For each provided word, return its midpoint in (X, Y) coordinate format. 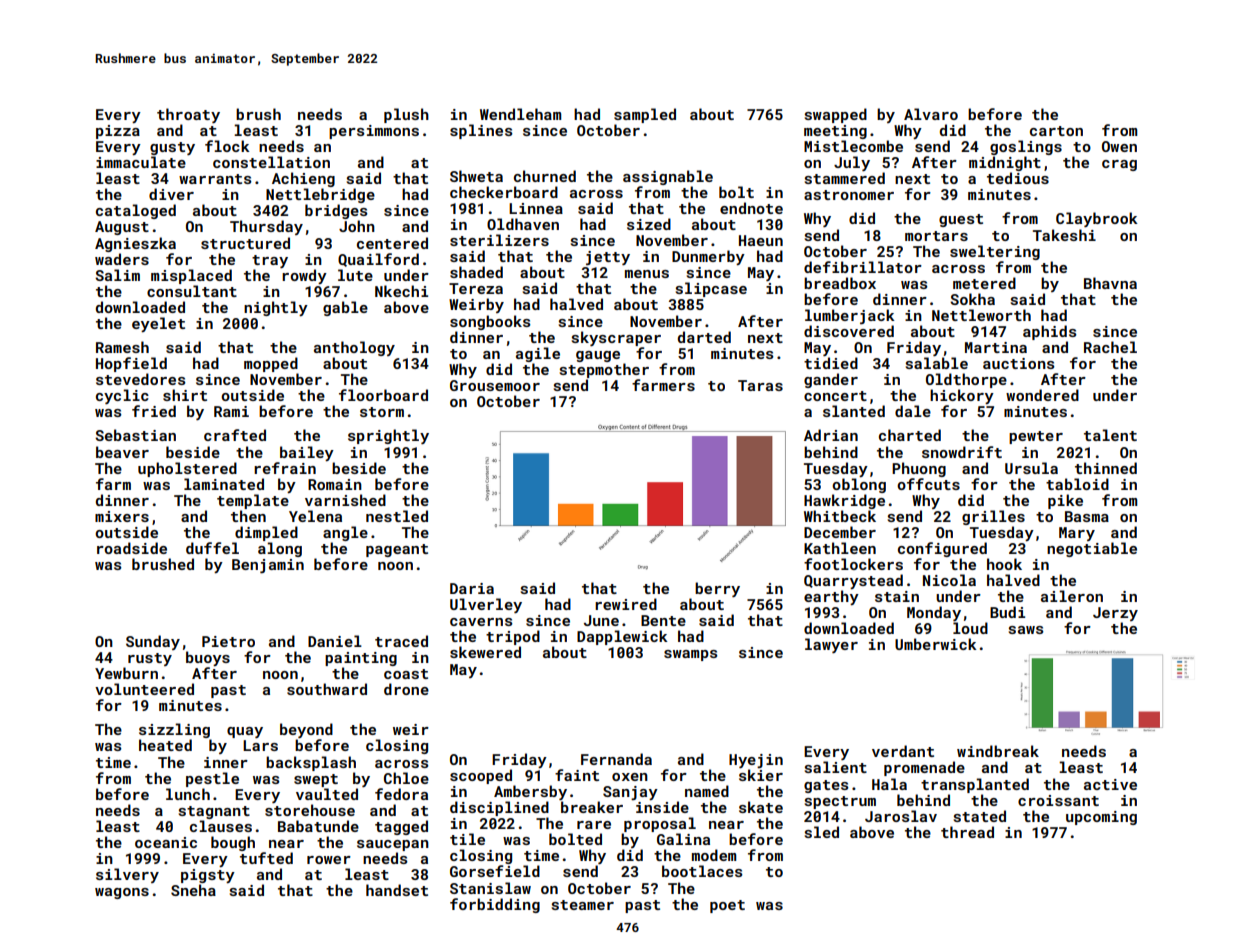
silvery (127, 875)
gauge (598, 356)
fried (154, 411)
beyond (306, 730)
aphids (1050, 332)
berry (717, 589)
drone (406, 689)
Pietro (228, 641)
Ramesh (122, 347)
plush (406, 115)
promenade (924, 768)
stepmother (604, 370)
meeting (835, 132)
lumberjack (850, 316)
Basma (1087, 516)
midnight (1005, 163)
